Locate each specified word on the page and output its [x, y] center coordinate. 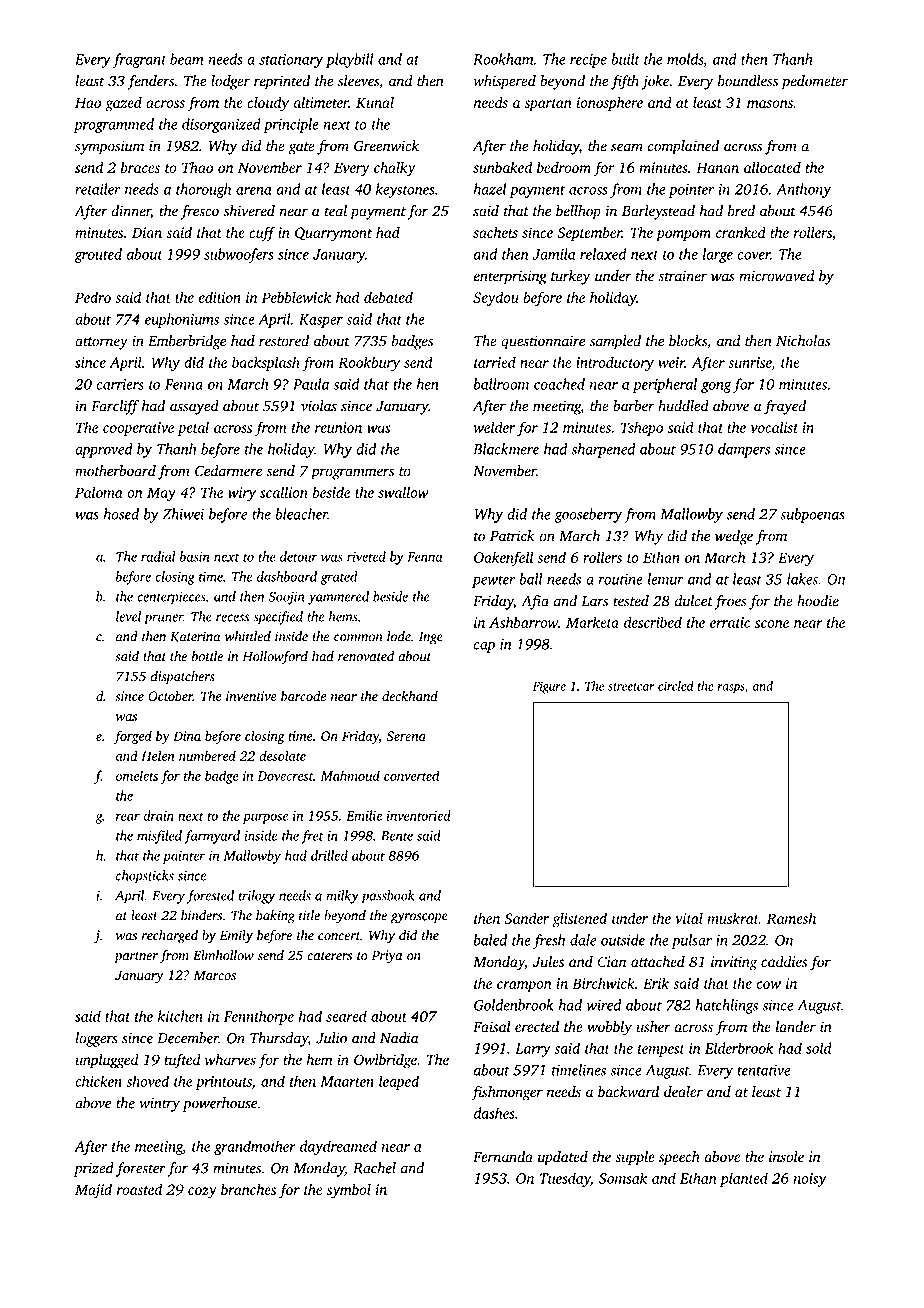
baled [490, 940]
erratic [730, 622]
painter [184, 857]
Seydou [496, 298]
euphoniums [182, 320]
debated [388, 297]
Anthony [803, 190]
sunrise [749, 362]
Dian [147, 232]
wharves [230, 1060]
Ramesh [791, 918]
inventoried [419, 815]
